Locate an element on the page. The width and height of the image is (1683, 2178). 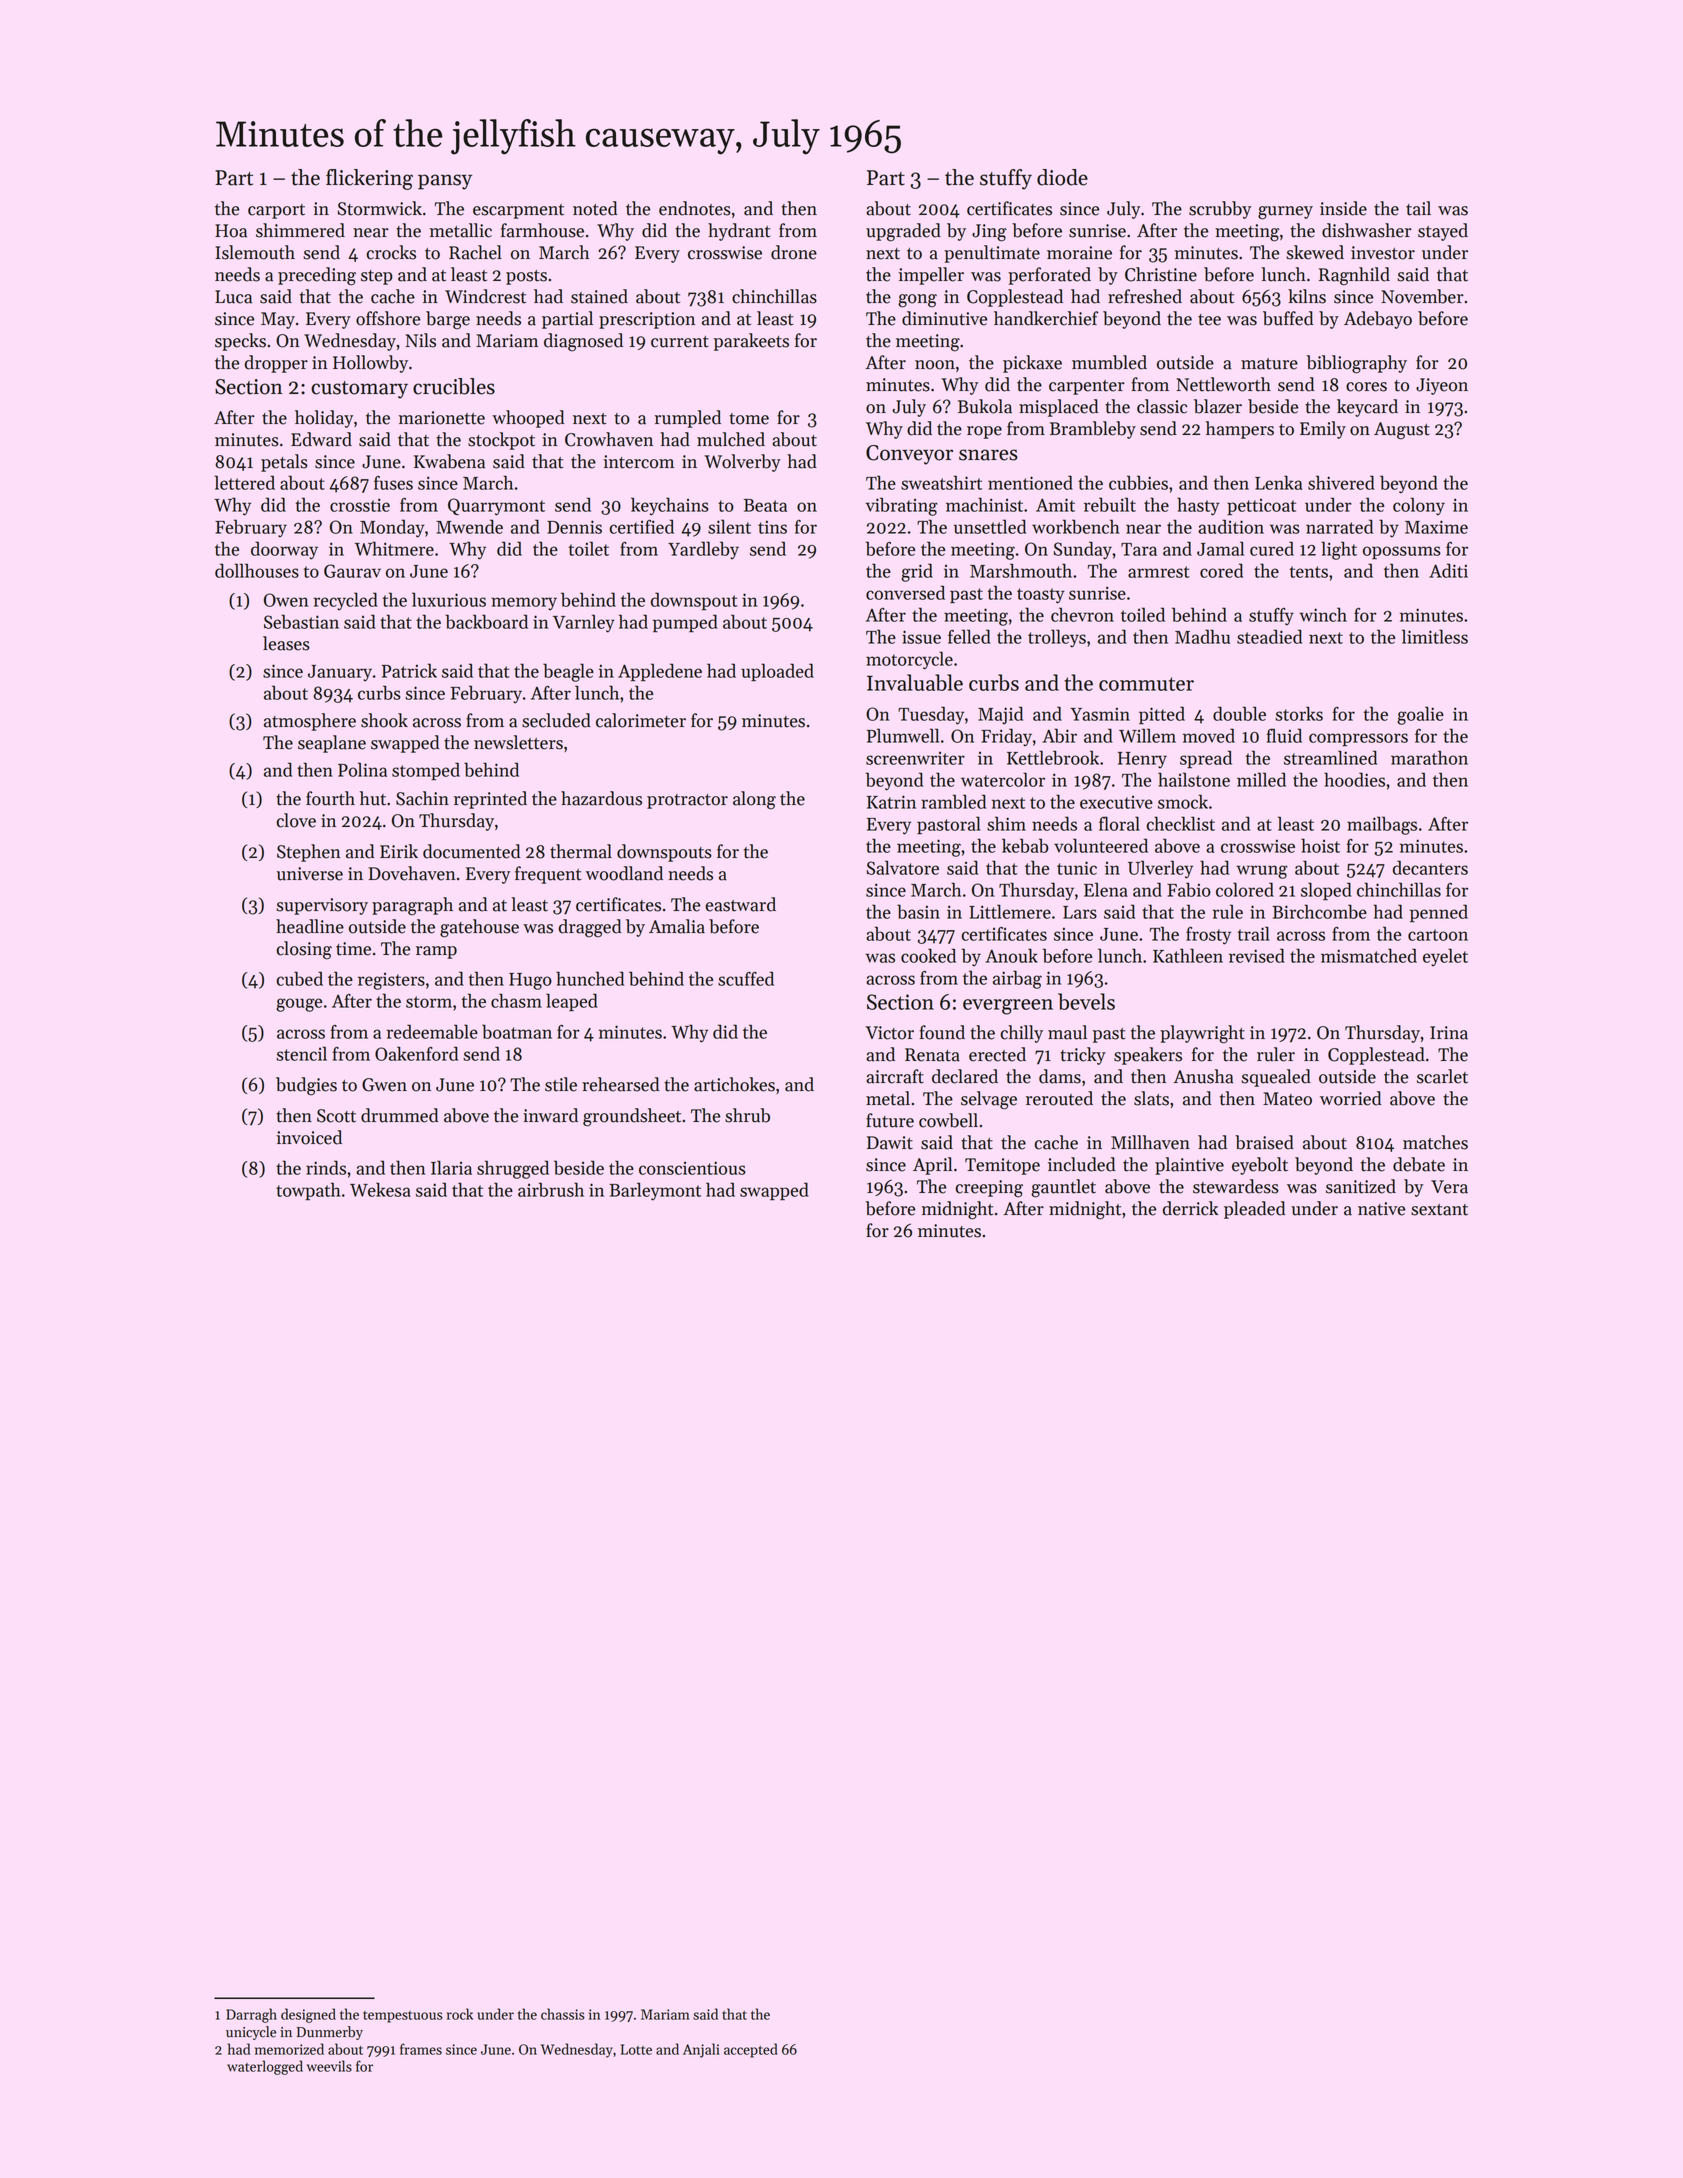
May is located at coordinates (278, 320).
